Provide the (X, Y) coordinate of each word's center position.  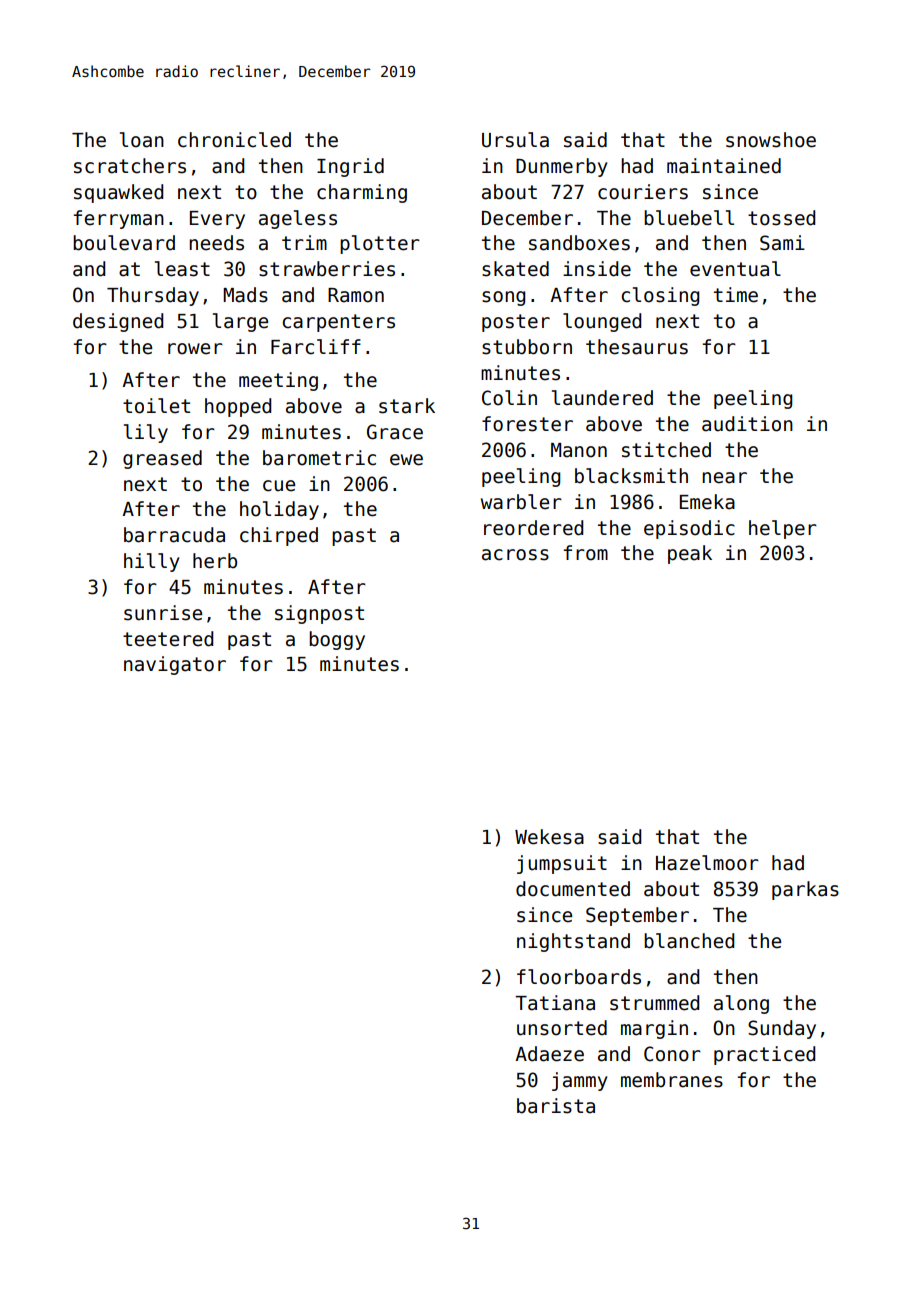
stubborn (527, 347)
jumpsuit (562, 864)
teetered (168, 639)
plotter (380, 244)
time (736, 295)
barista (556, 1106)
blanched (689, 941)
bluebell (689, 218)
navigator (175, 665)
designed (118, 322)
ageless (298, 219)
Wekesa (549, 837)
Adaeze (549, 1054)
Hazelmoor (707, 863)
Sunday (782, 1029)
